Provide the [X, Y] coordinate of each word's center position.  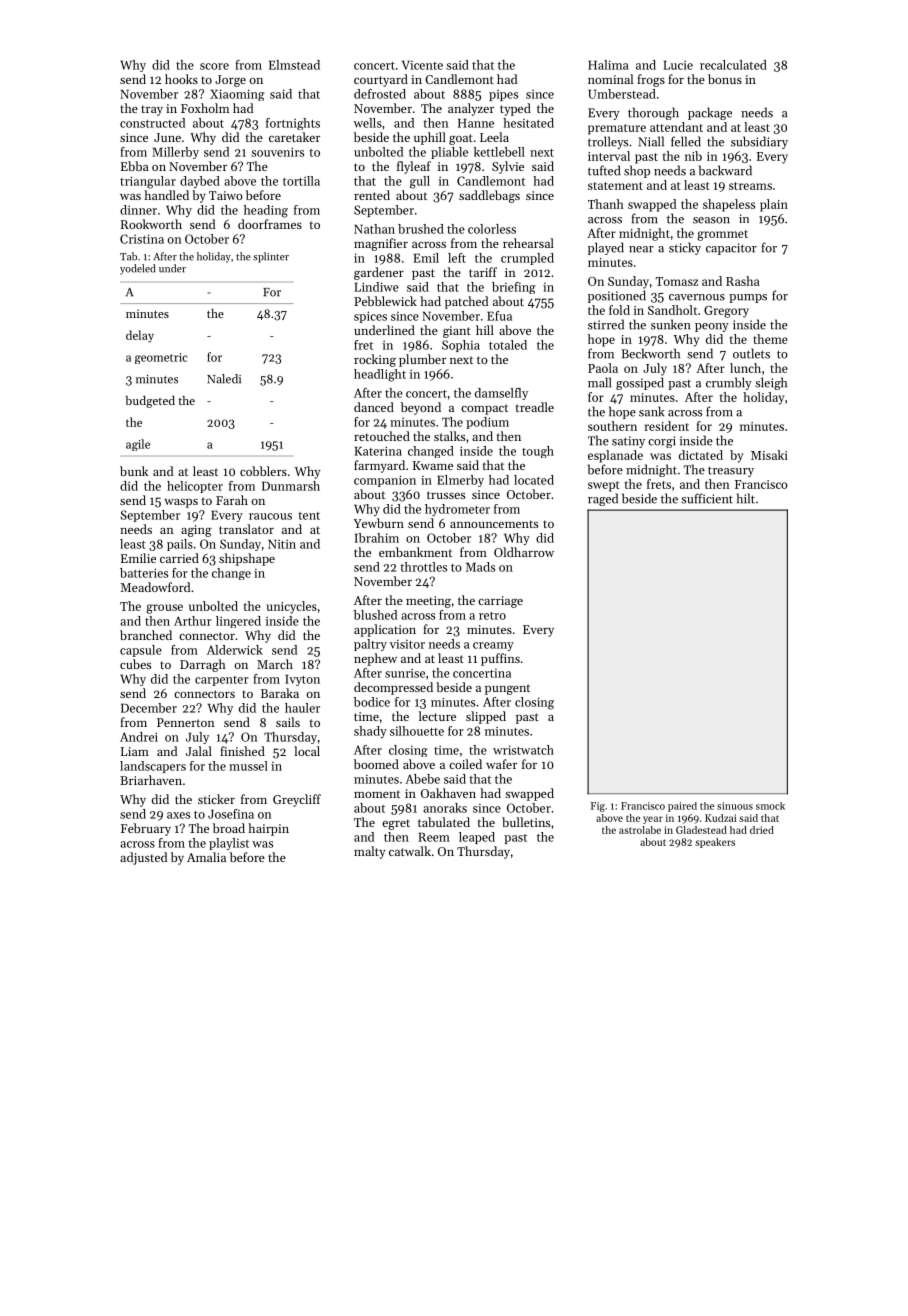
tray [152, 110]
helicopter [195, 487]
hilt [746, 498]
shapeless [729, 205]
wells [367, 123]
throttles [423, 567]
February [146, 829]
